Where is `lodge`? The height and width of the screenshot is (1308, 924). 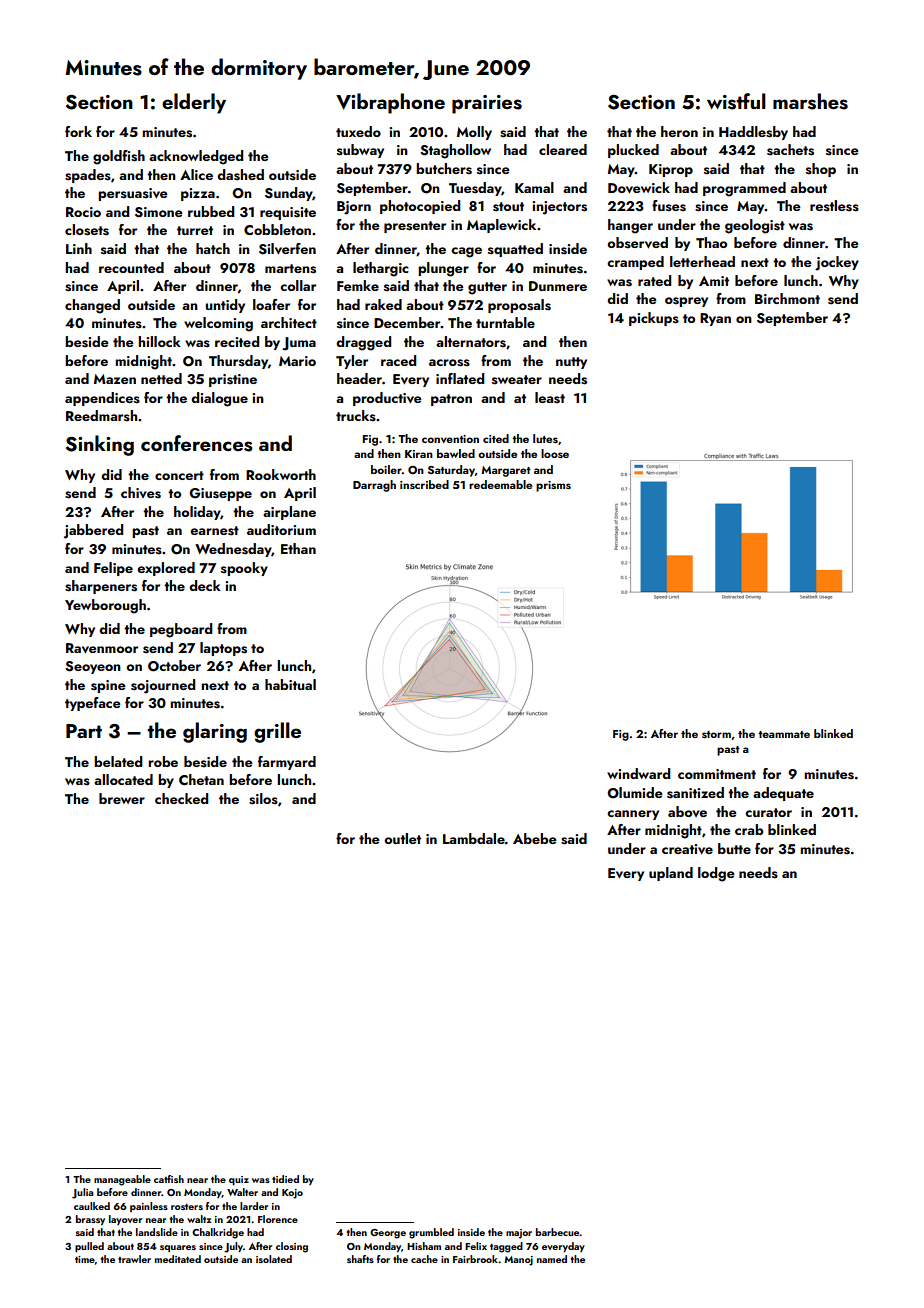
lodge is located at coordinates (716, 874).
